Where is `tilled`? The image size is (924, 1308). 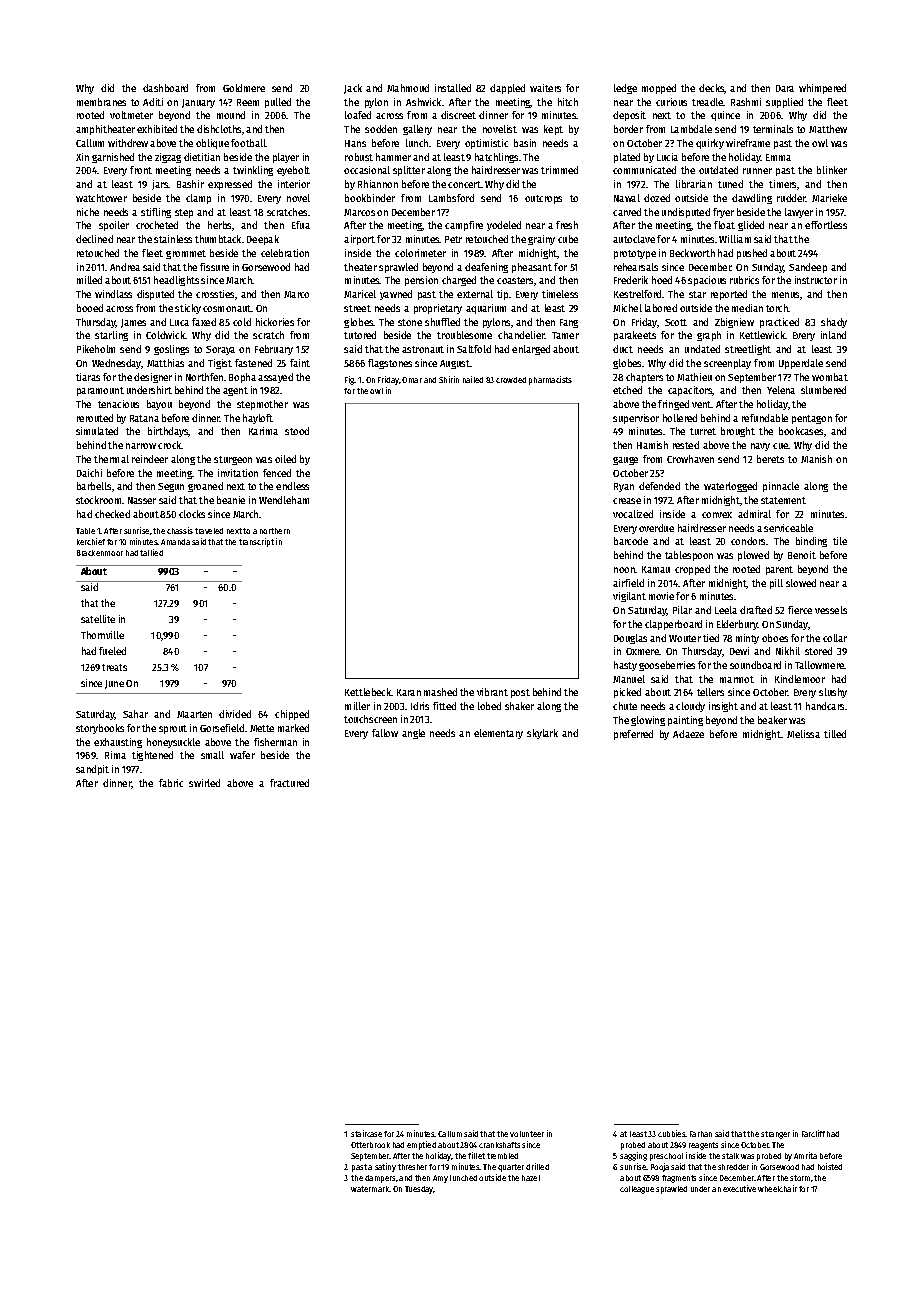
tilled is located at coordinates (835, 734).
